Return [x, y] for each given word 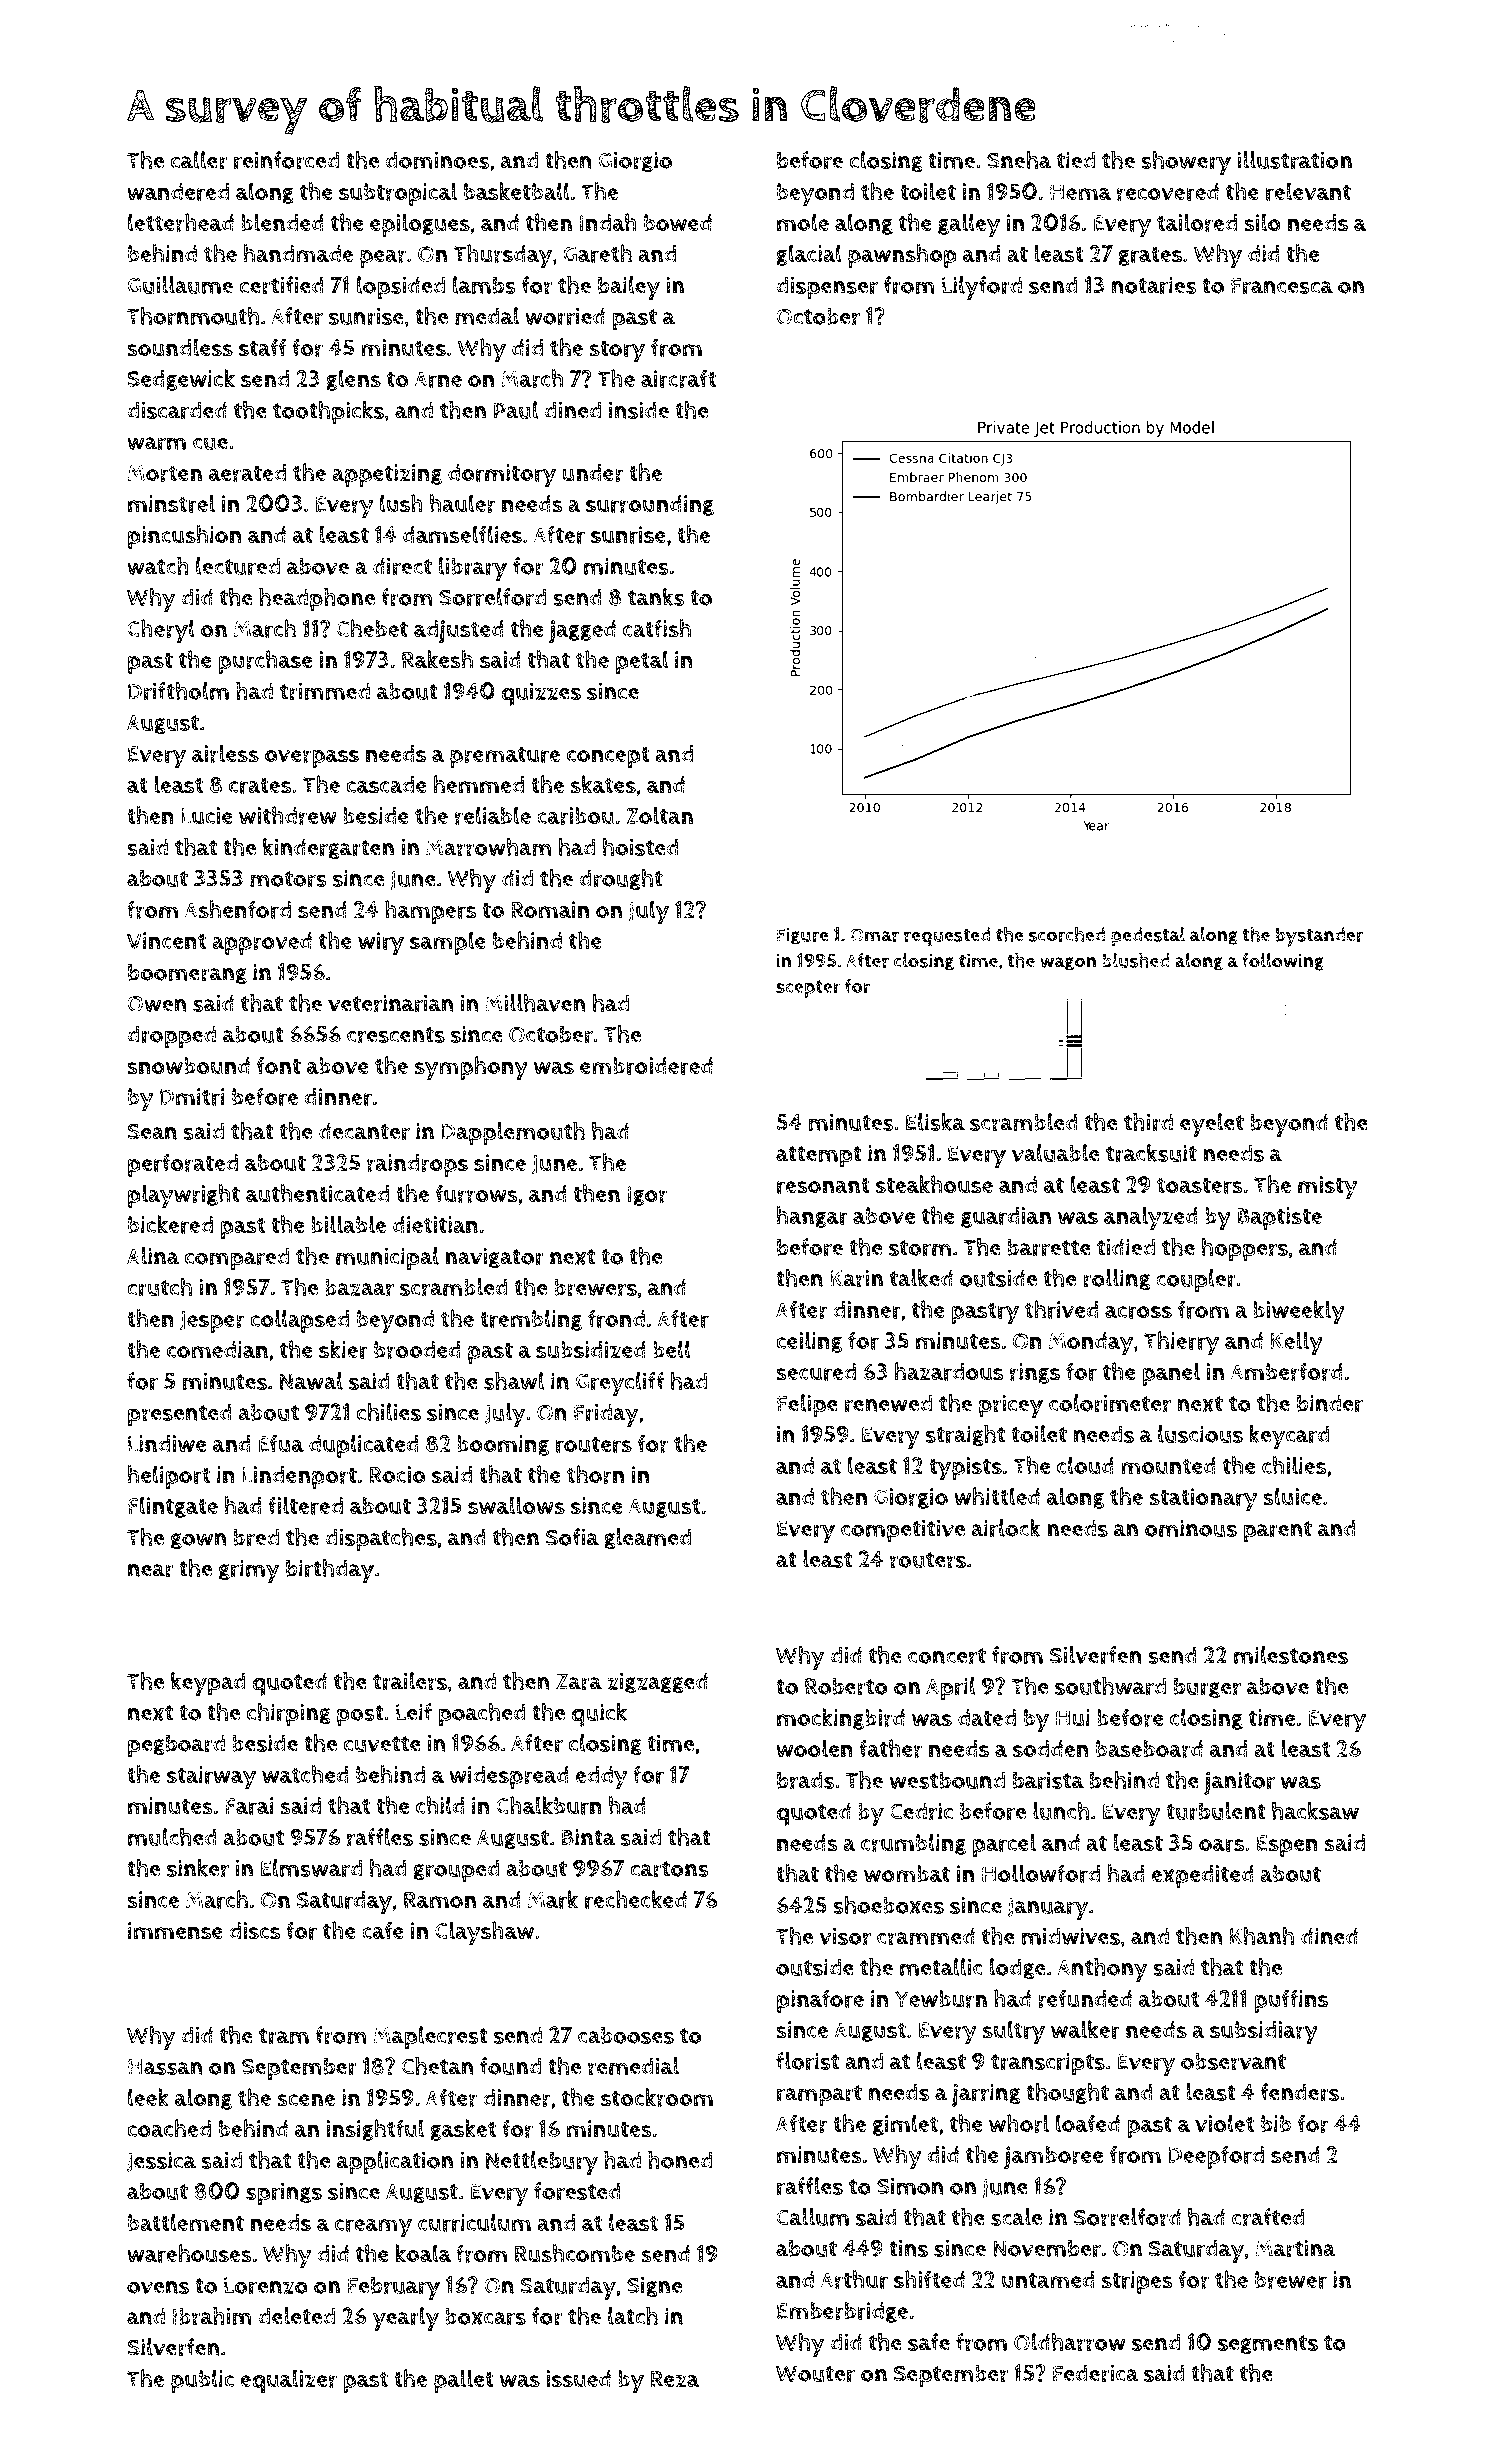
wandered [178, 192]
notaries [1154, 285]
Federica [1096, 2373]
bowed [678, 223]
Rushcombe [575, 2253]
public [202, 2381]
